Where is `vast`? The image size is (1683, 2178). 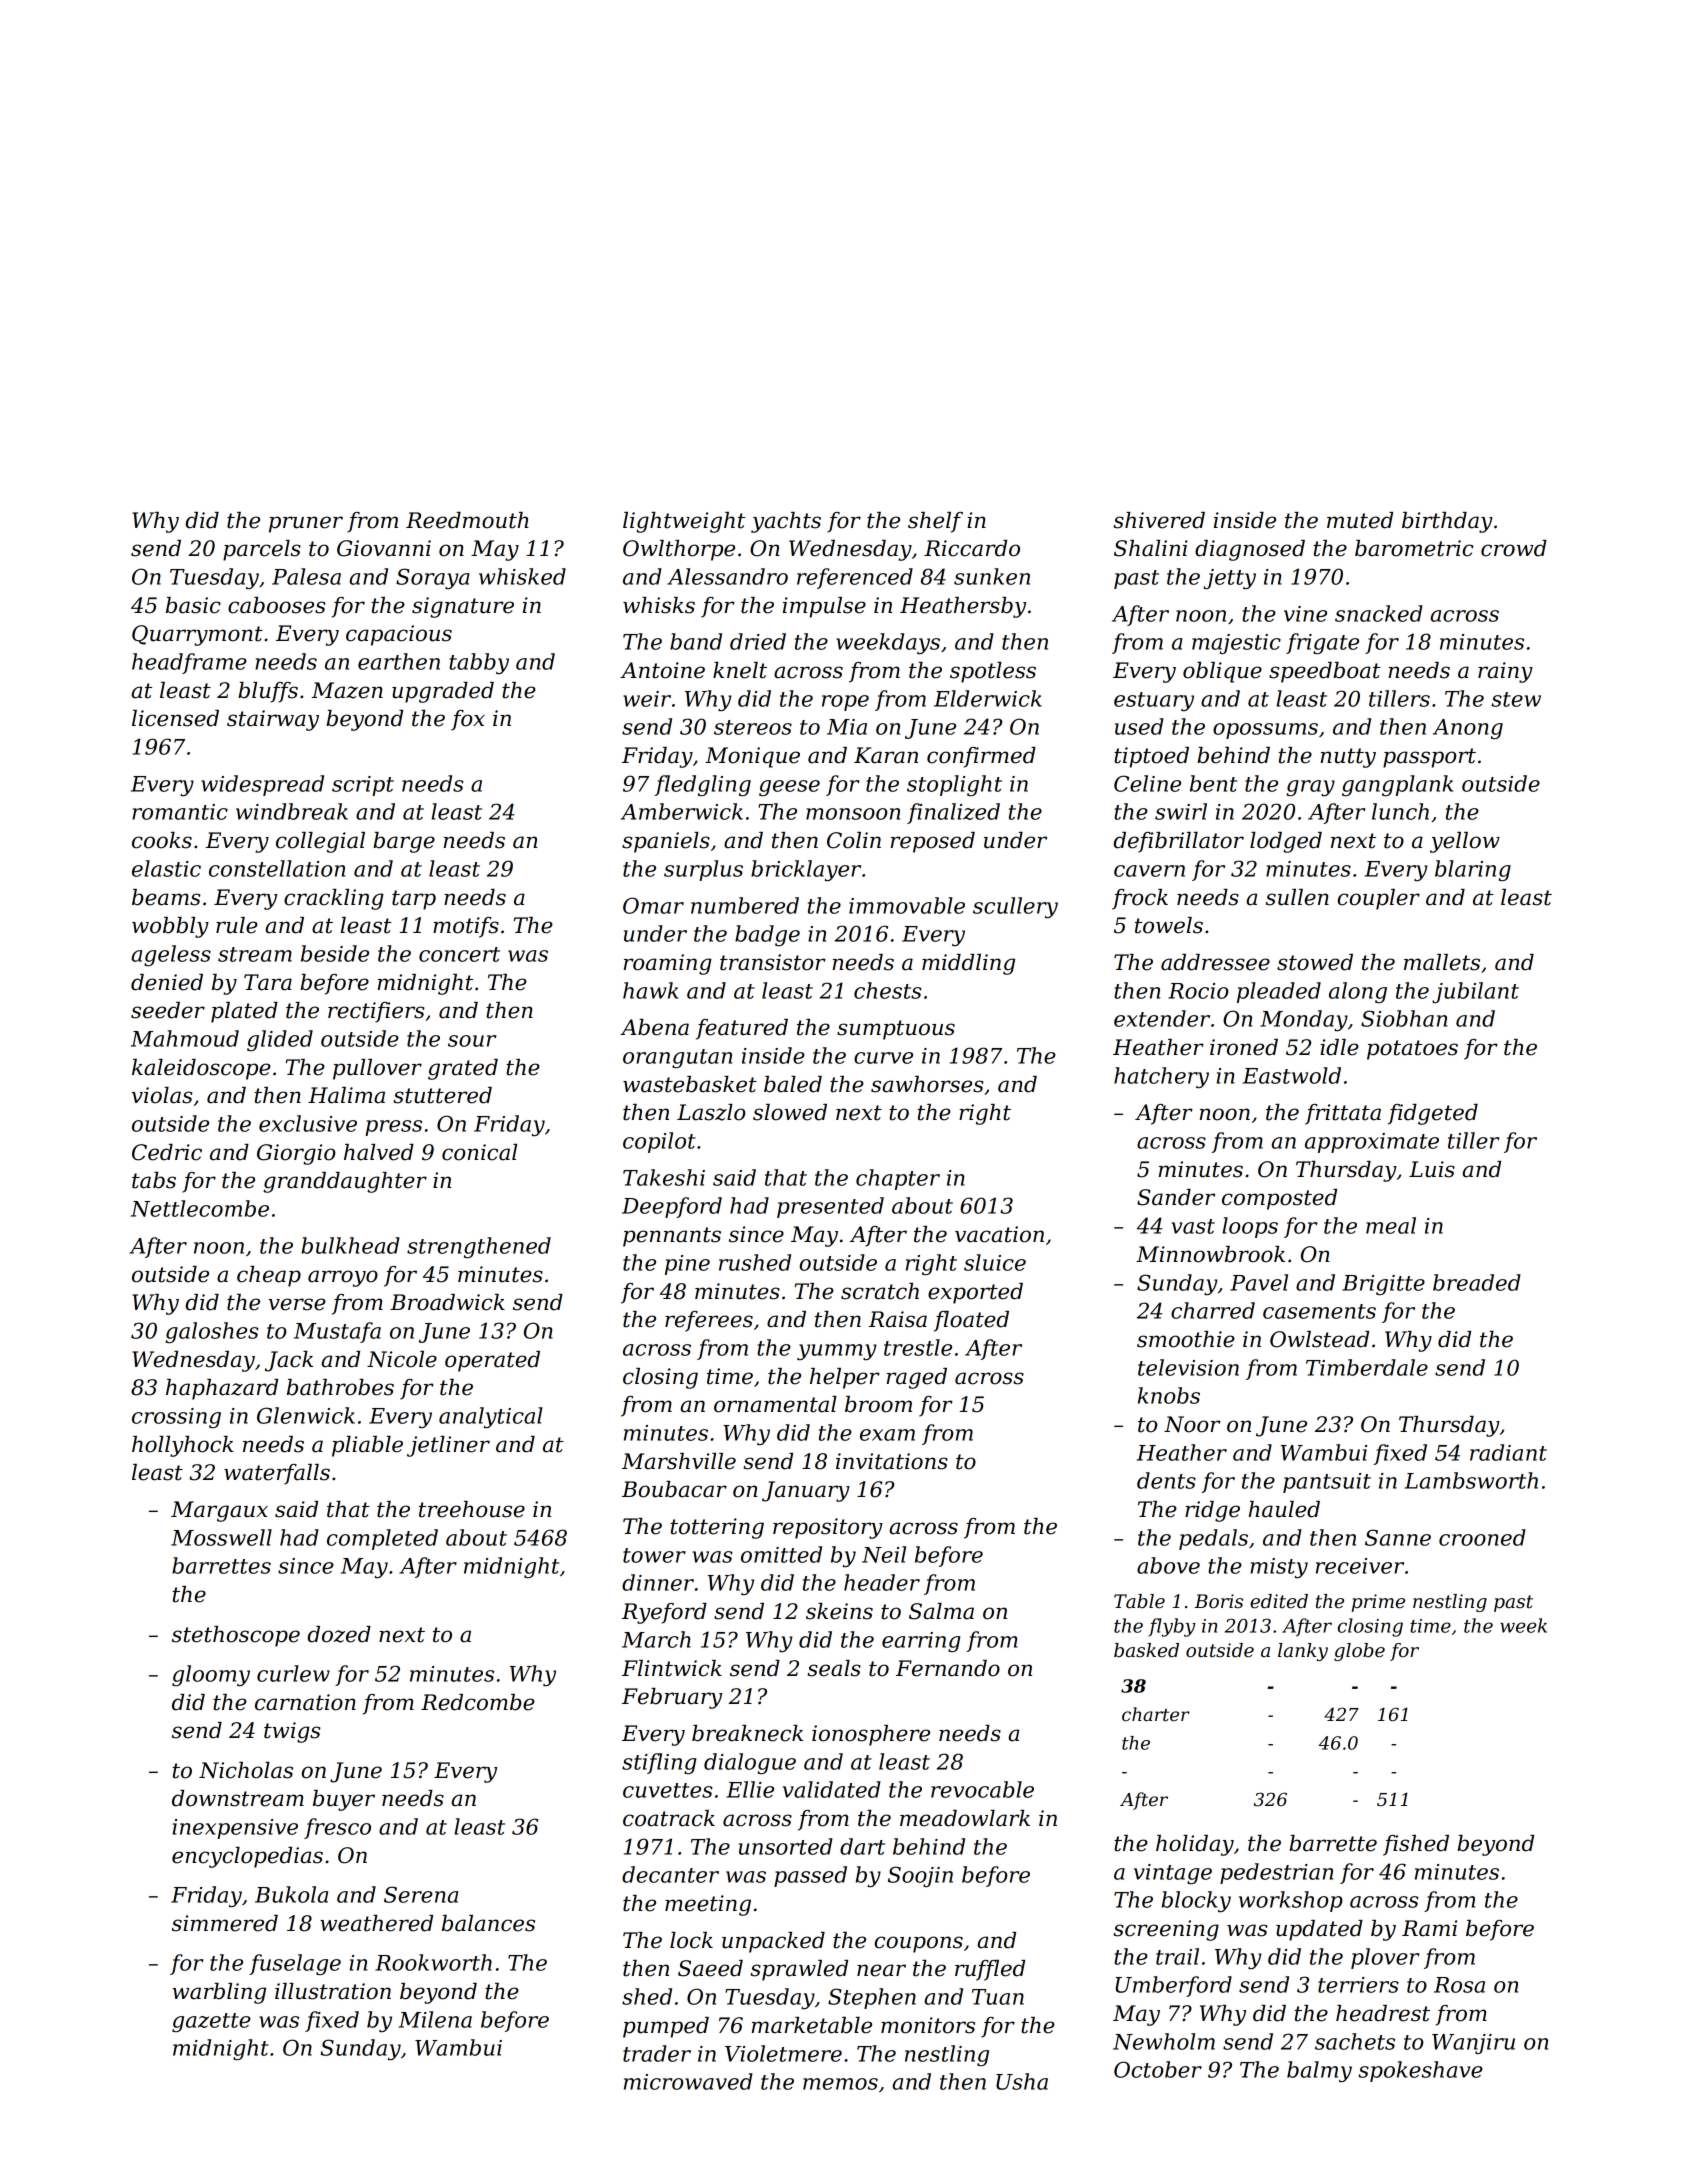 vast is located at coordinates (1193, 1226).
